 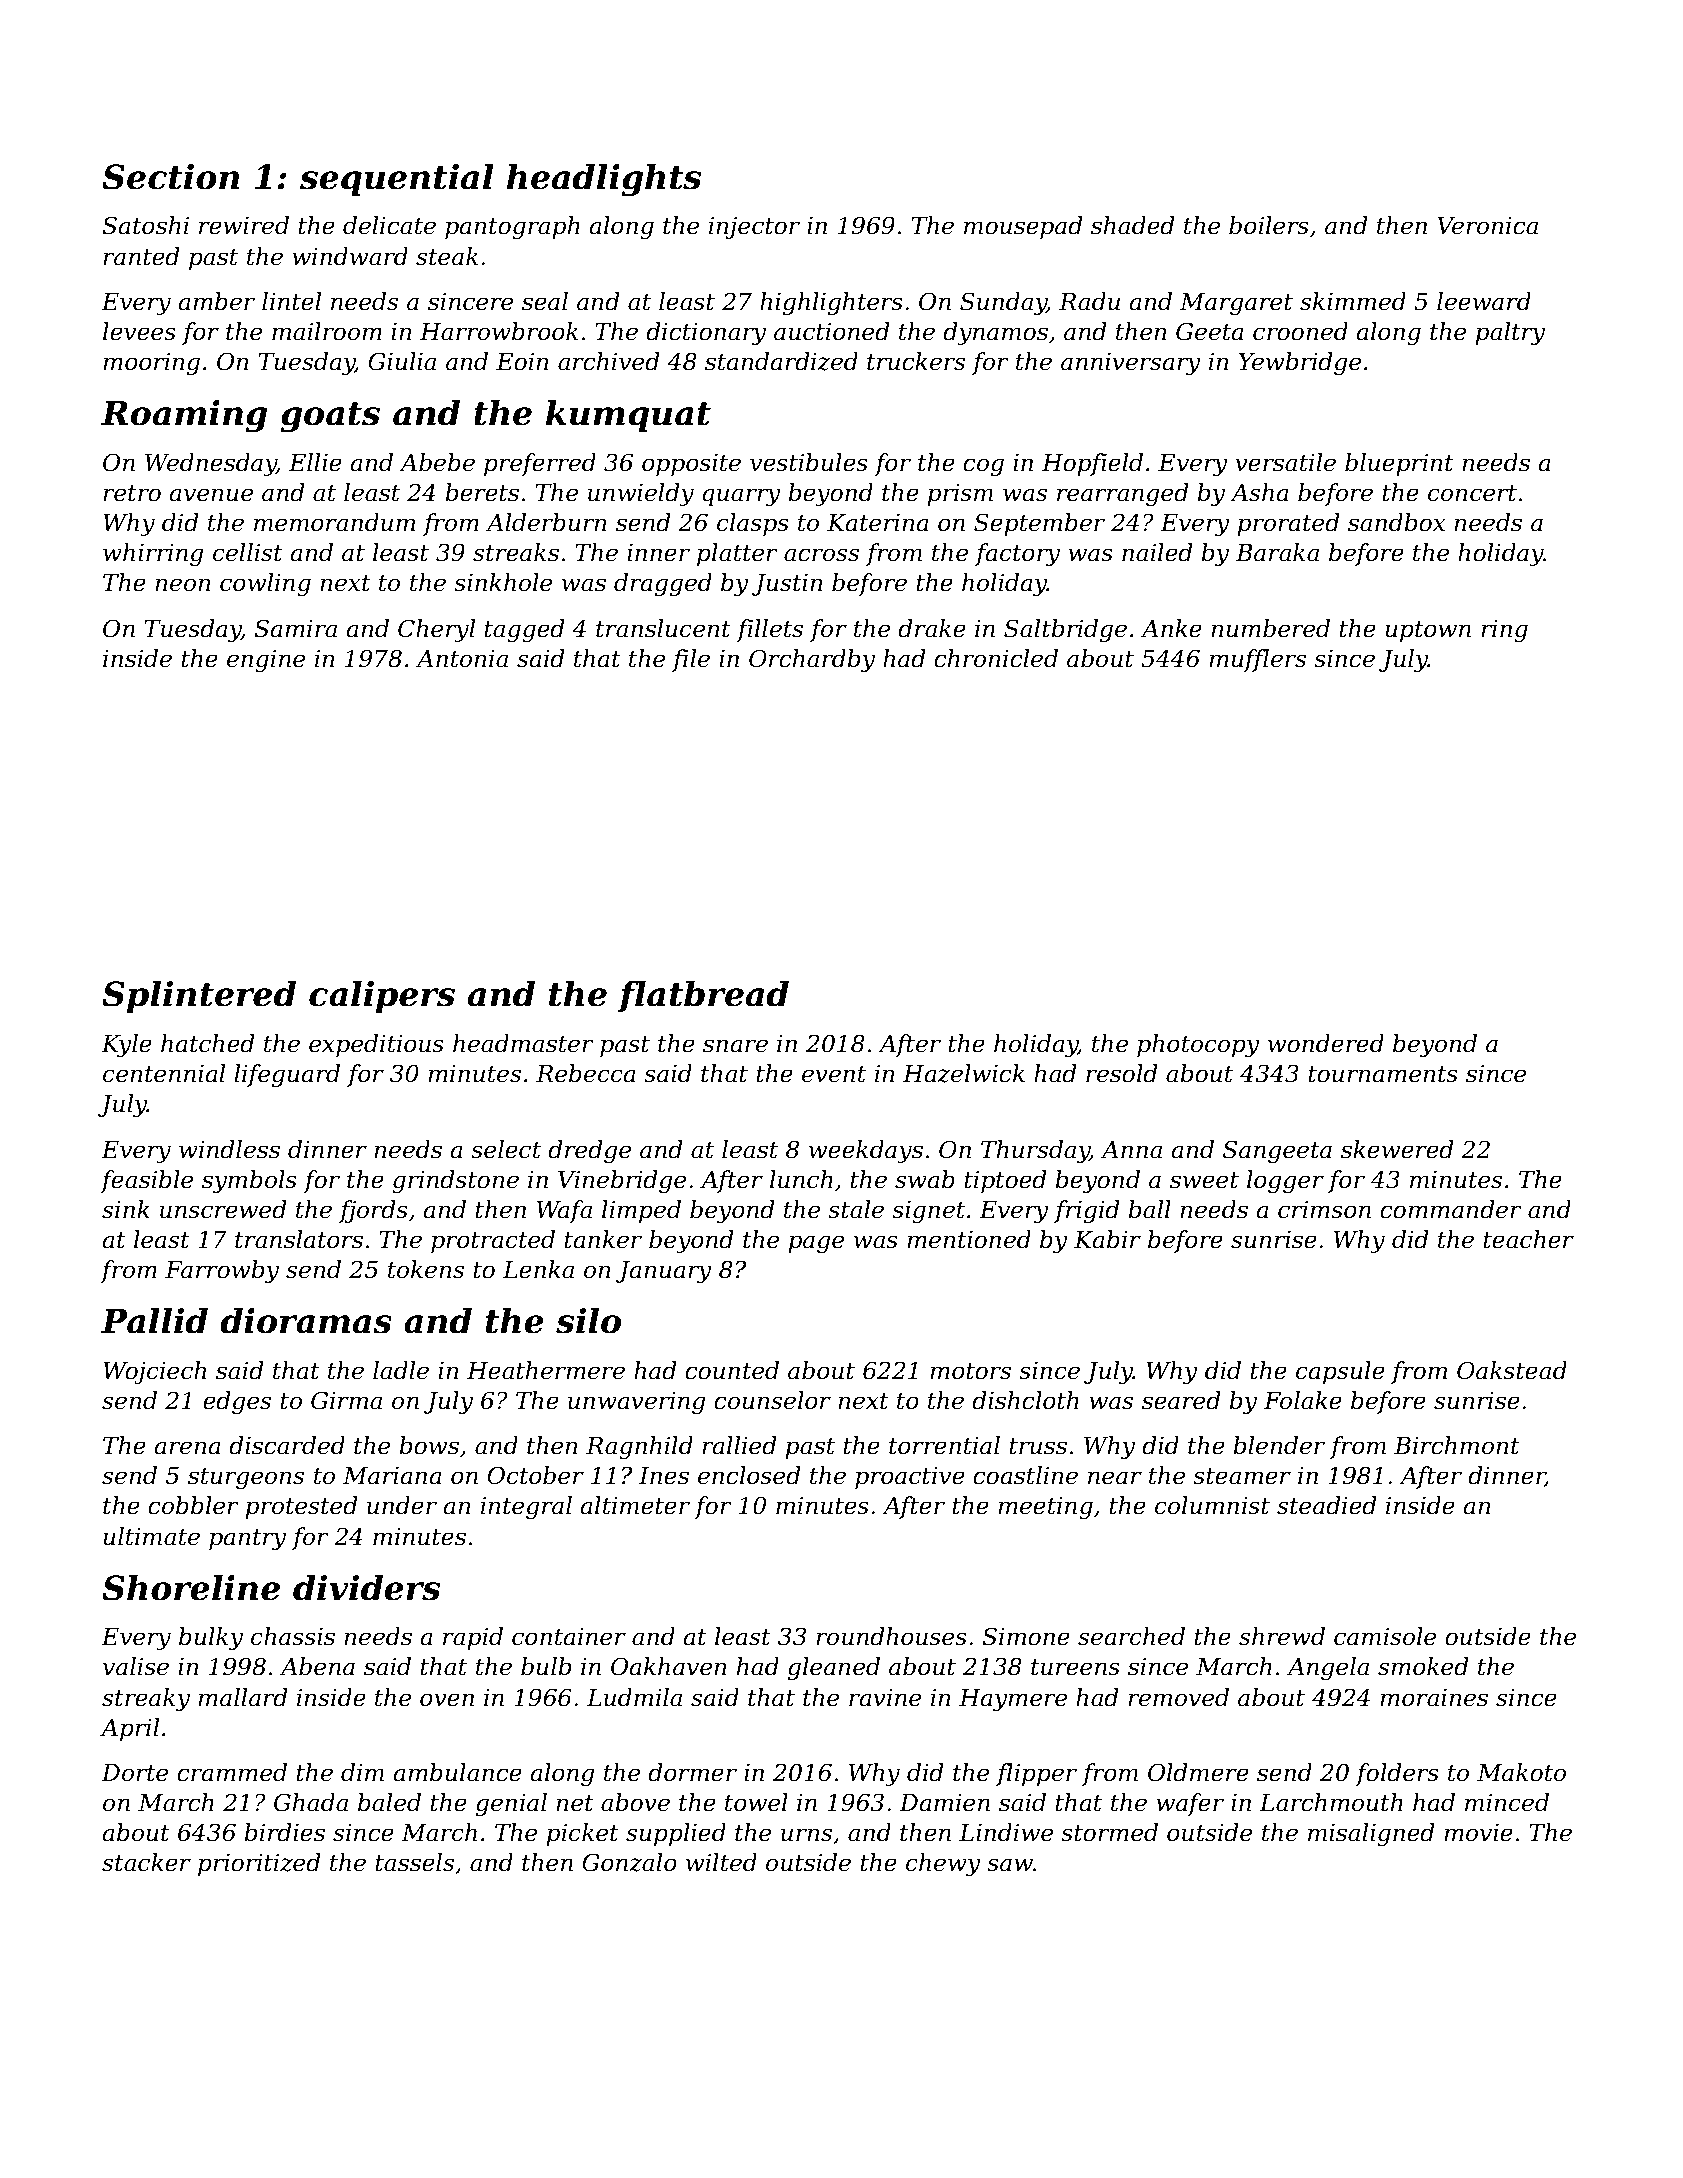 I want to click on injector, so click(x=754, y=228).
